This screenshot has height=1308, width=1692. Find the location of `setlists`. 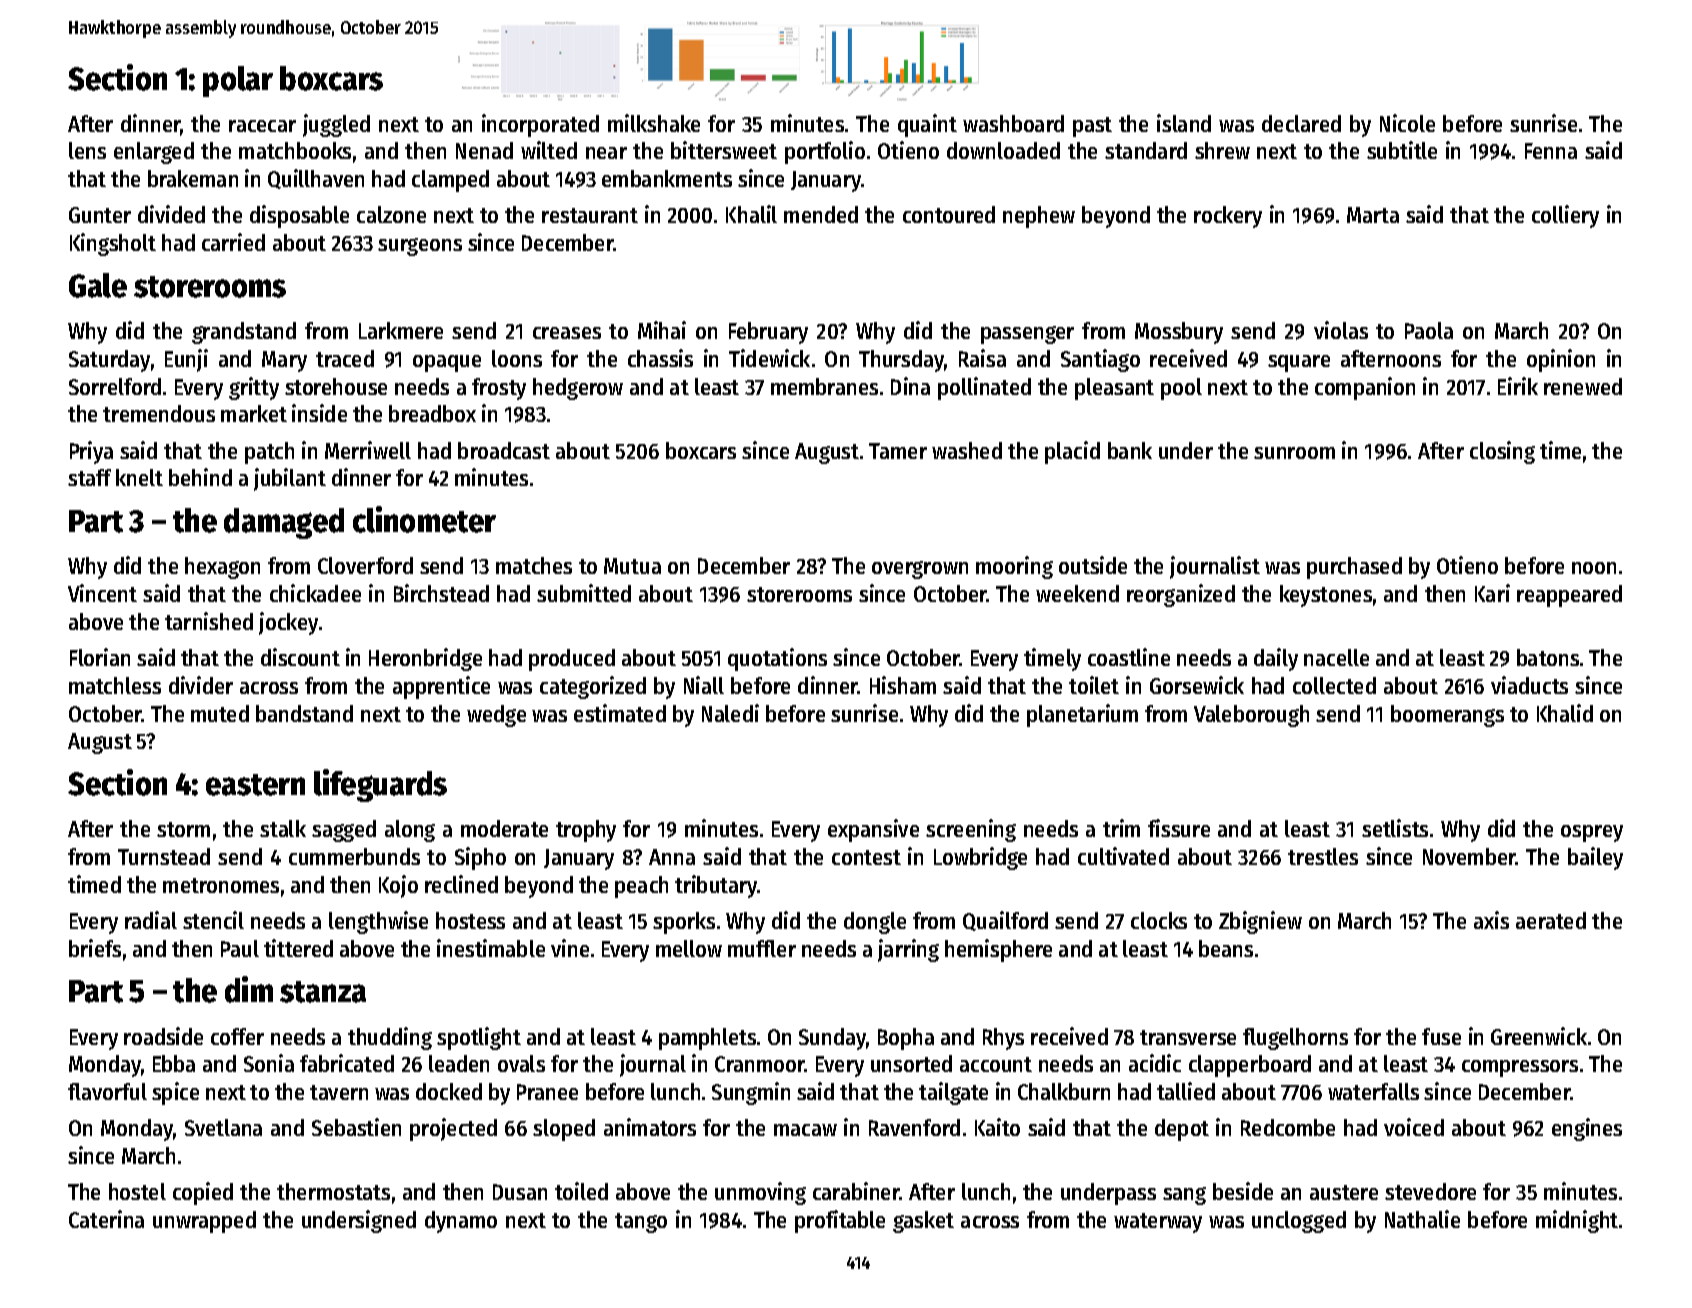

setlists is located at coordinates (1395, 828).
